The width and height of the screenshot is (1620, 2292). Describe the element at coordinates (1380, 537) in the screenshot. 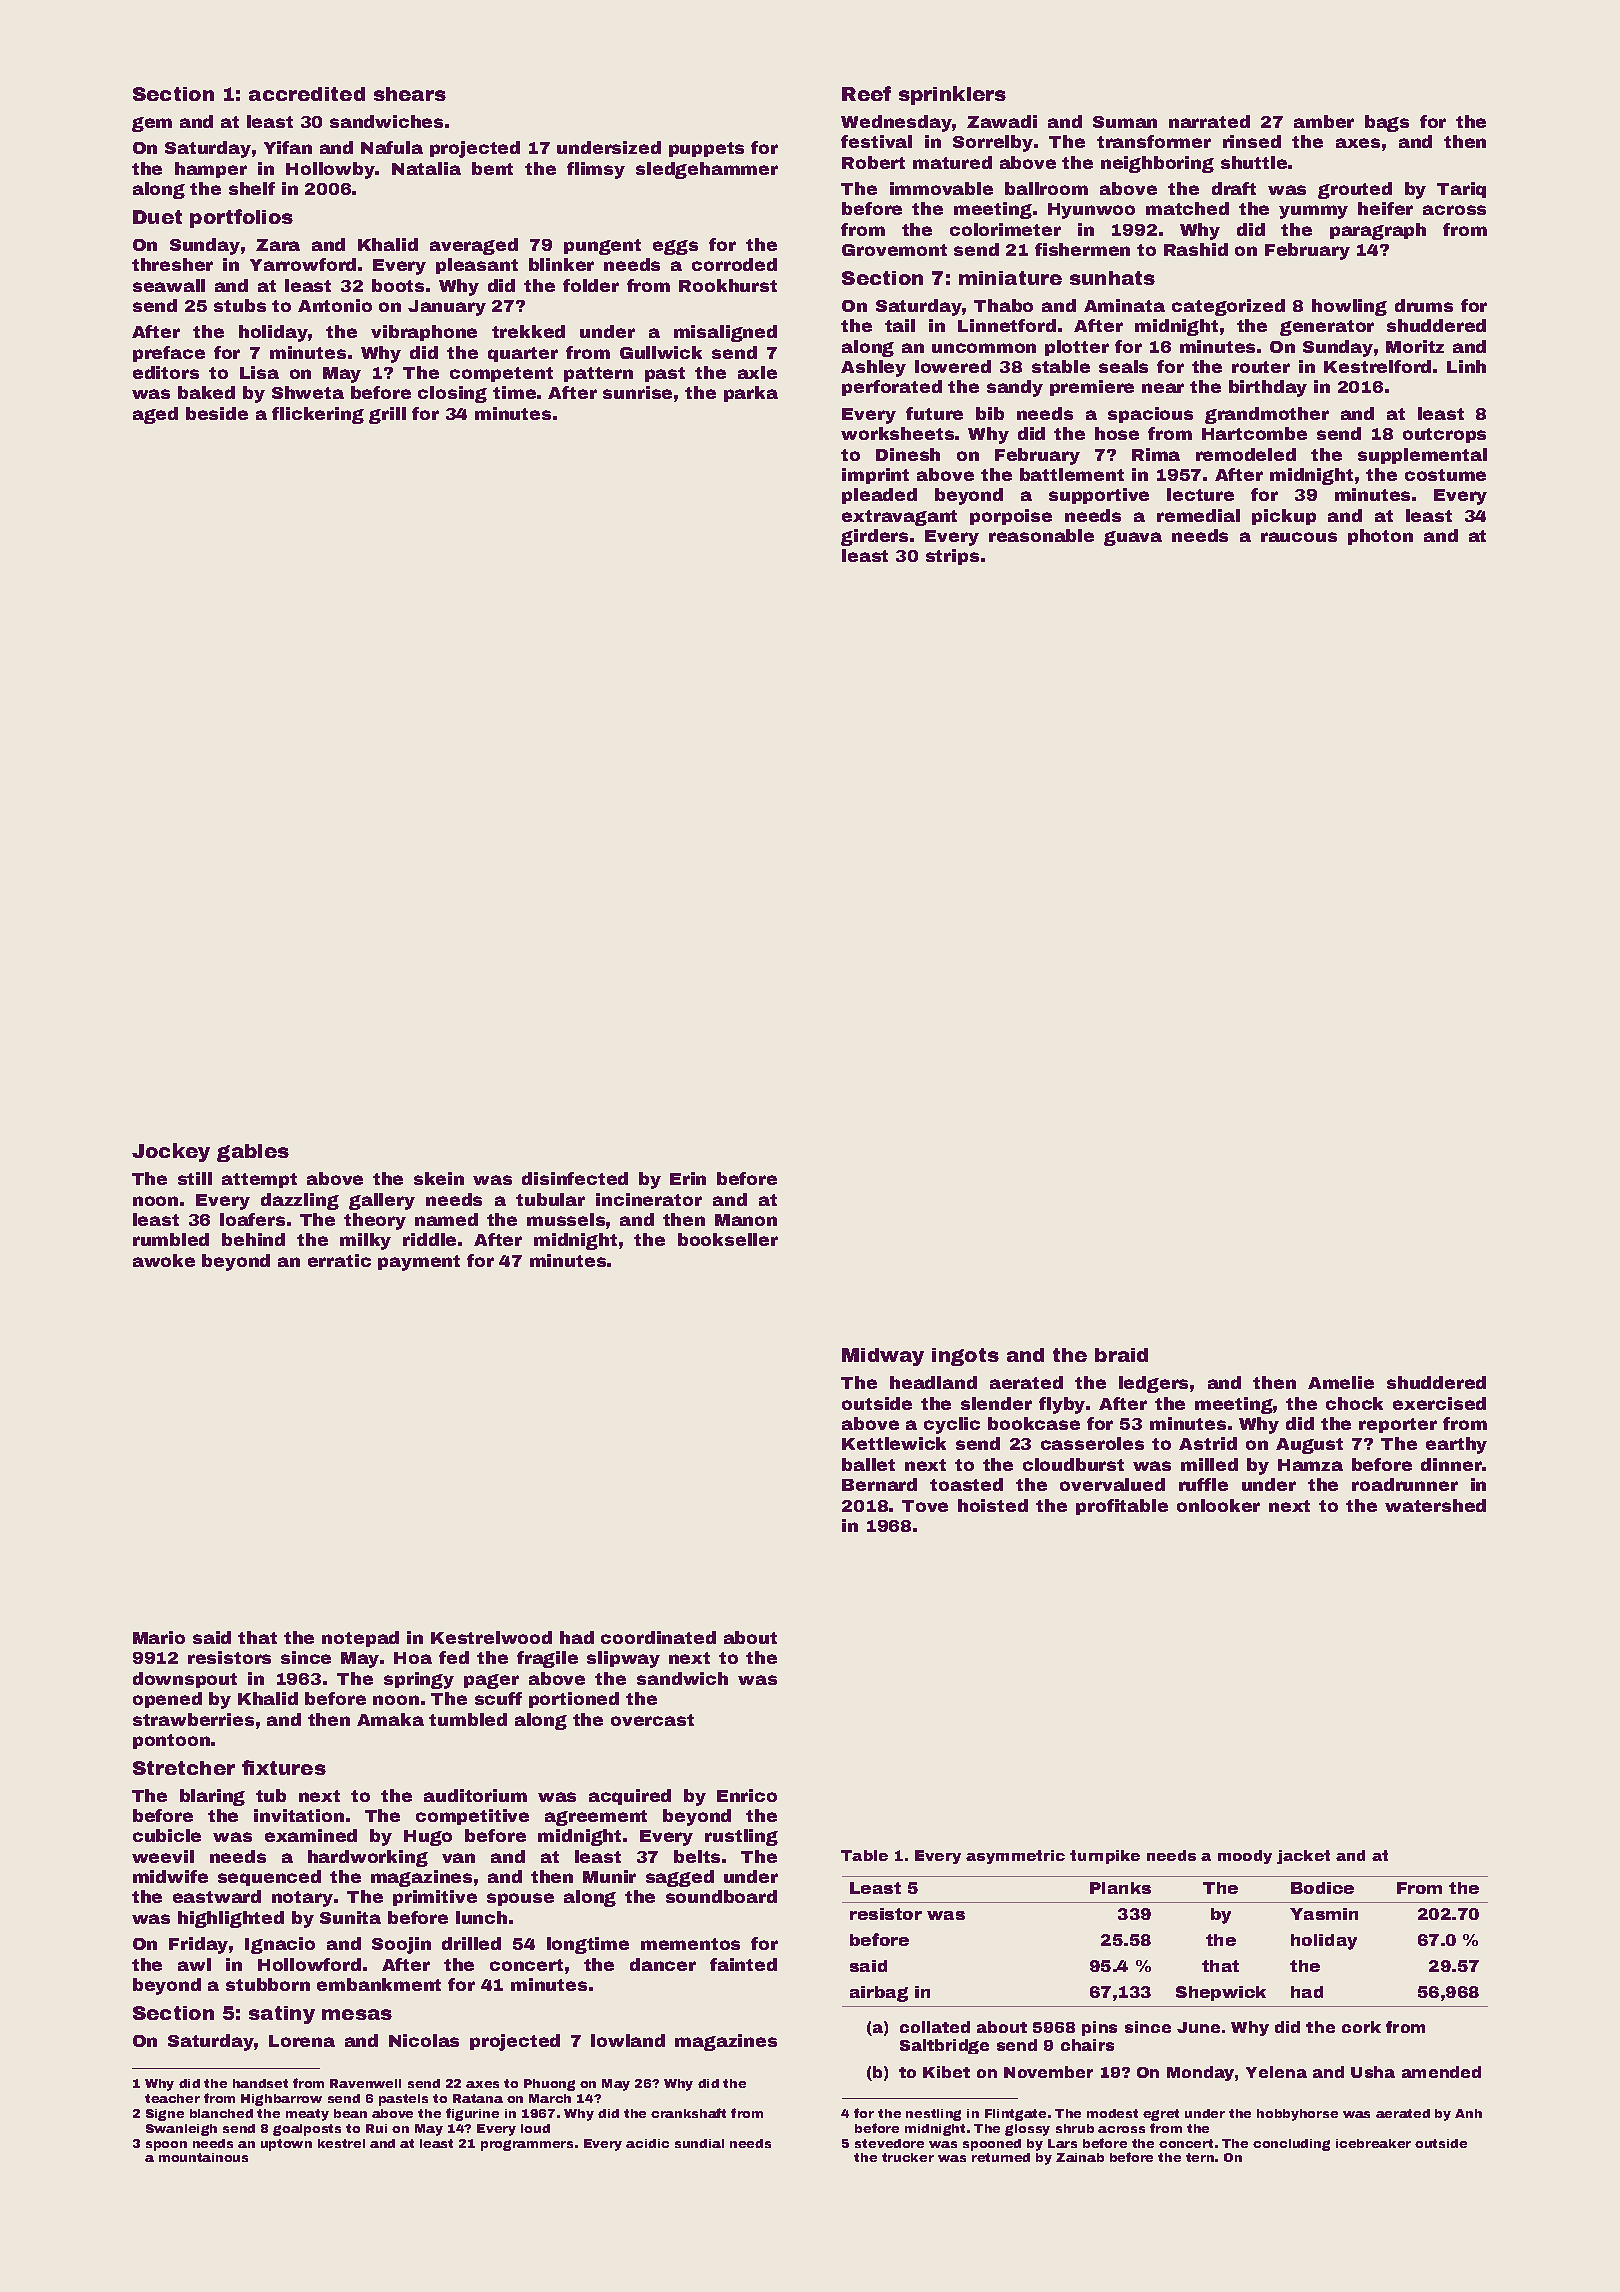

I see `photon` at that location.
